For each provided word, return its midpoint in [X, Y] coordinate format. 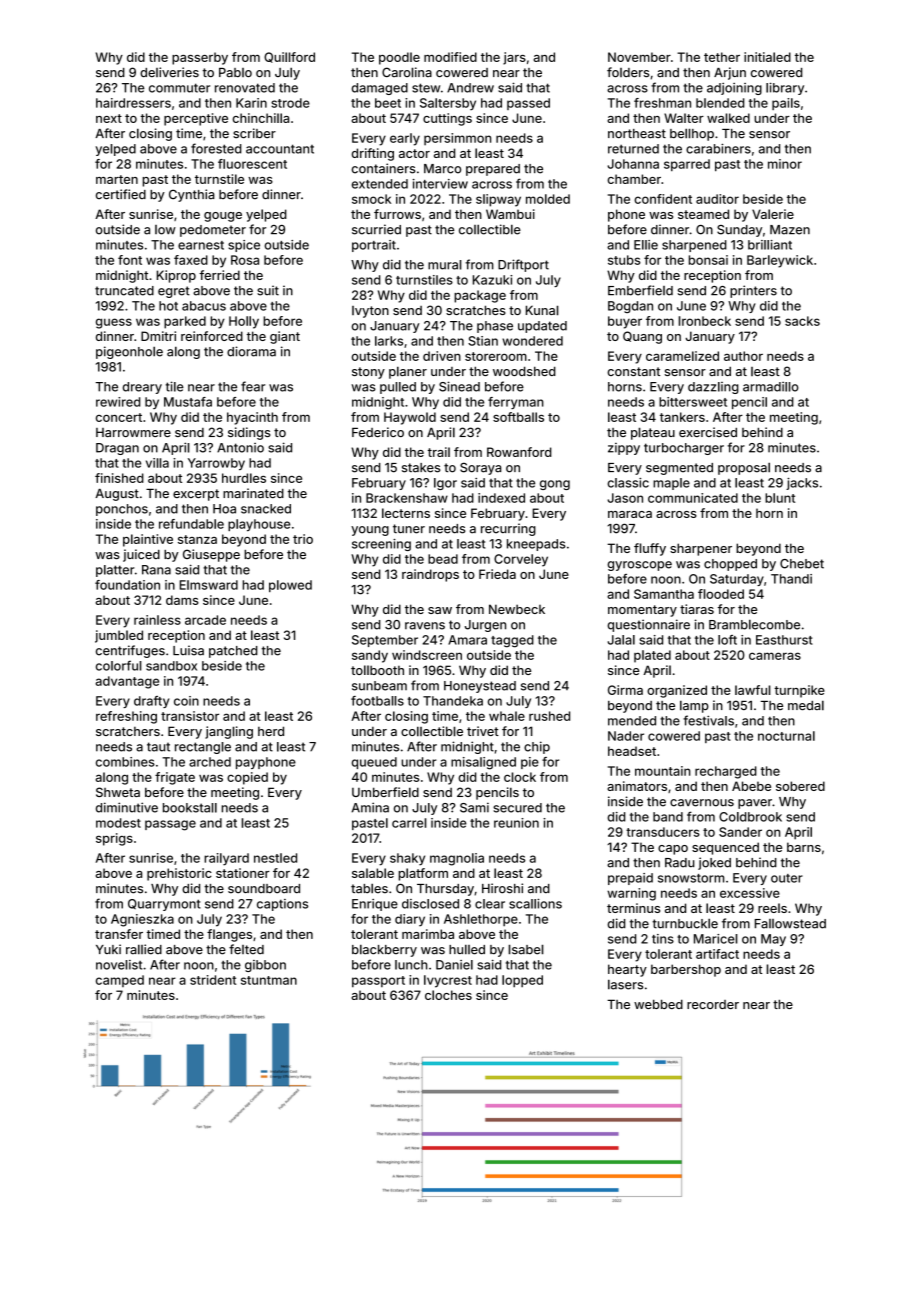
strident [213, 980]
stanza [197, 539]
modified [450, 57]
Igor [445, 484]
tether [722, 57]
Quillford [289, 57]
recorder [713, 1004]
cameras [775, 656]
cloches [448, 995]
